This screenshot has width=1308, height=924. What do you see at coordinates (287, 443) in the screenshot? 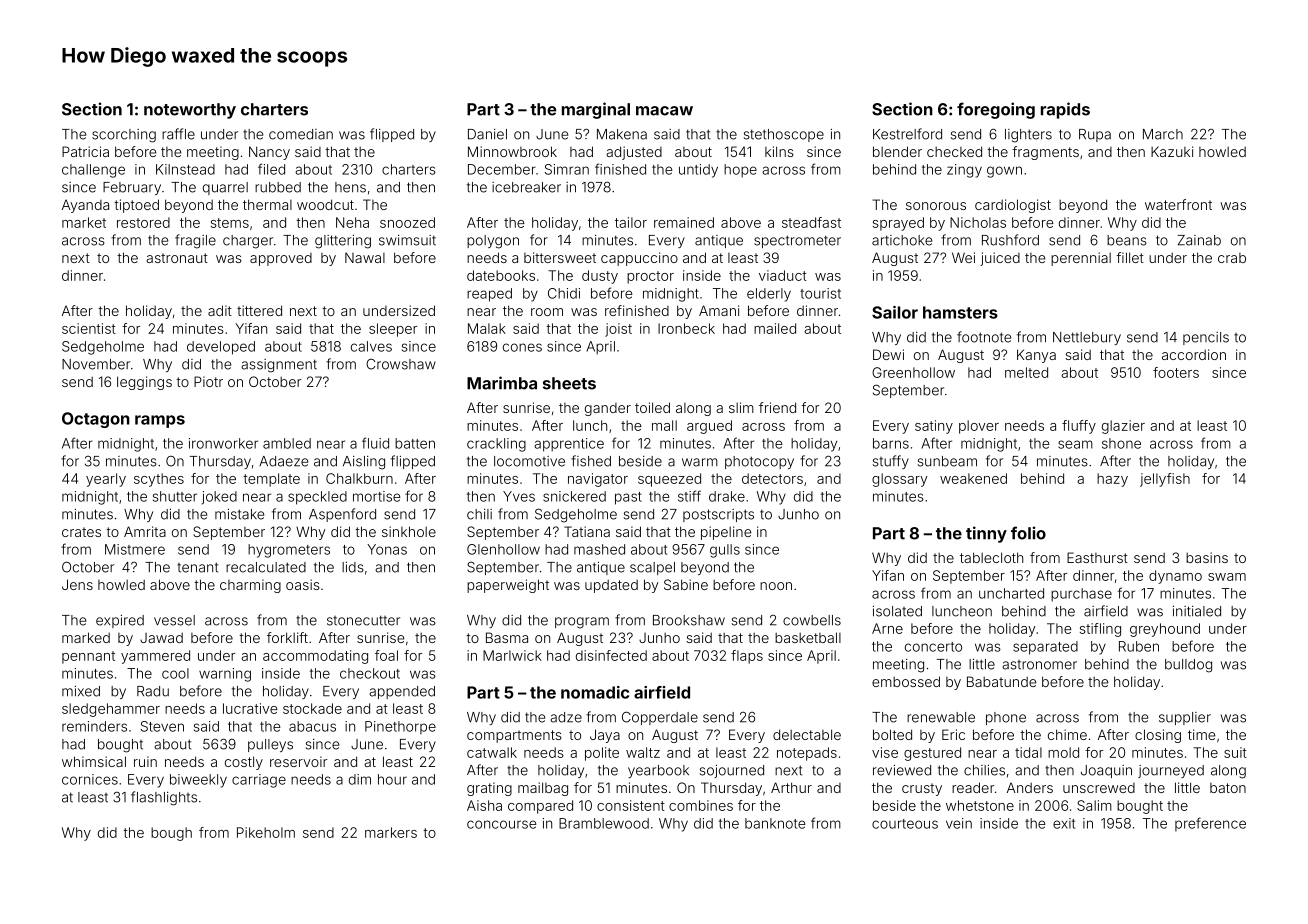
I see `ambled` at bounding box center [287, 443].
